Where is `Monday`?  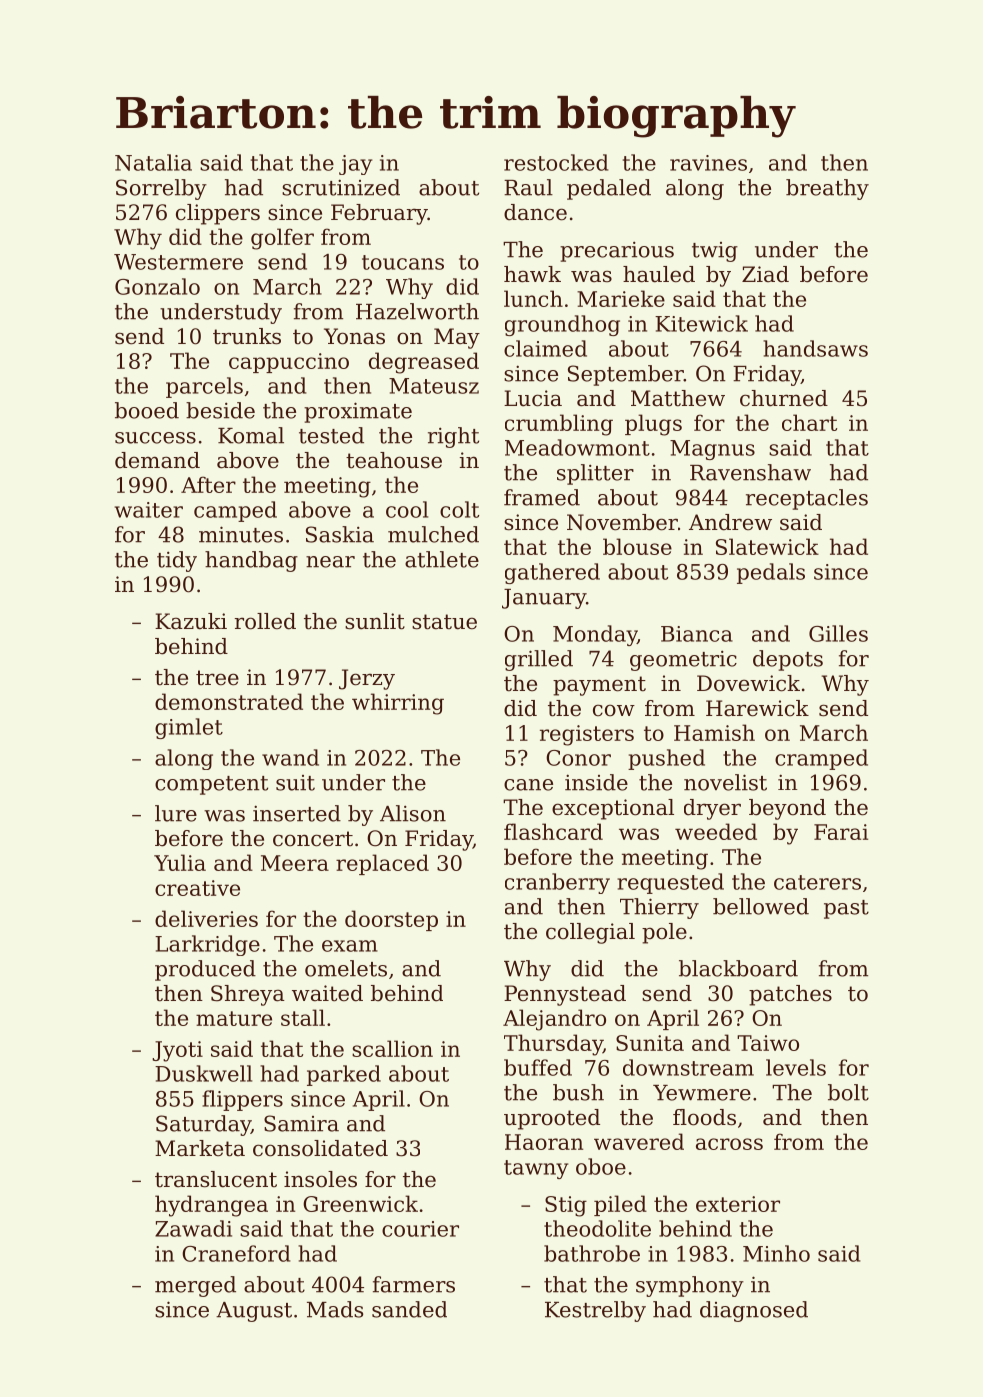 Monday is located at coordinates (595, 635).
